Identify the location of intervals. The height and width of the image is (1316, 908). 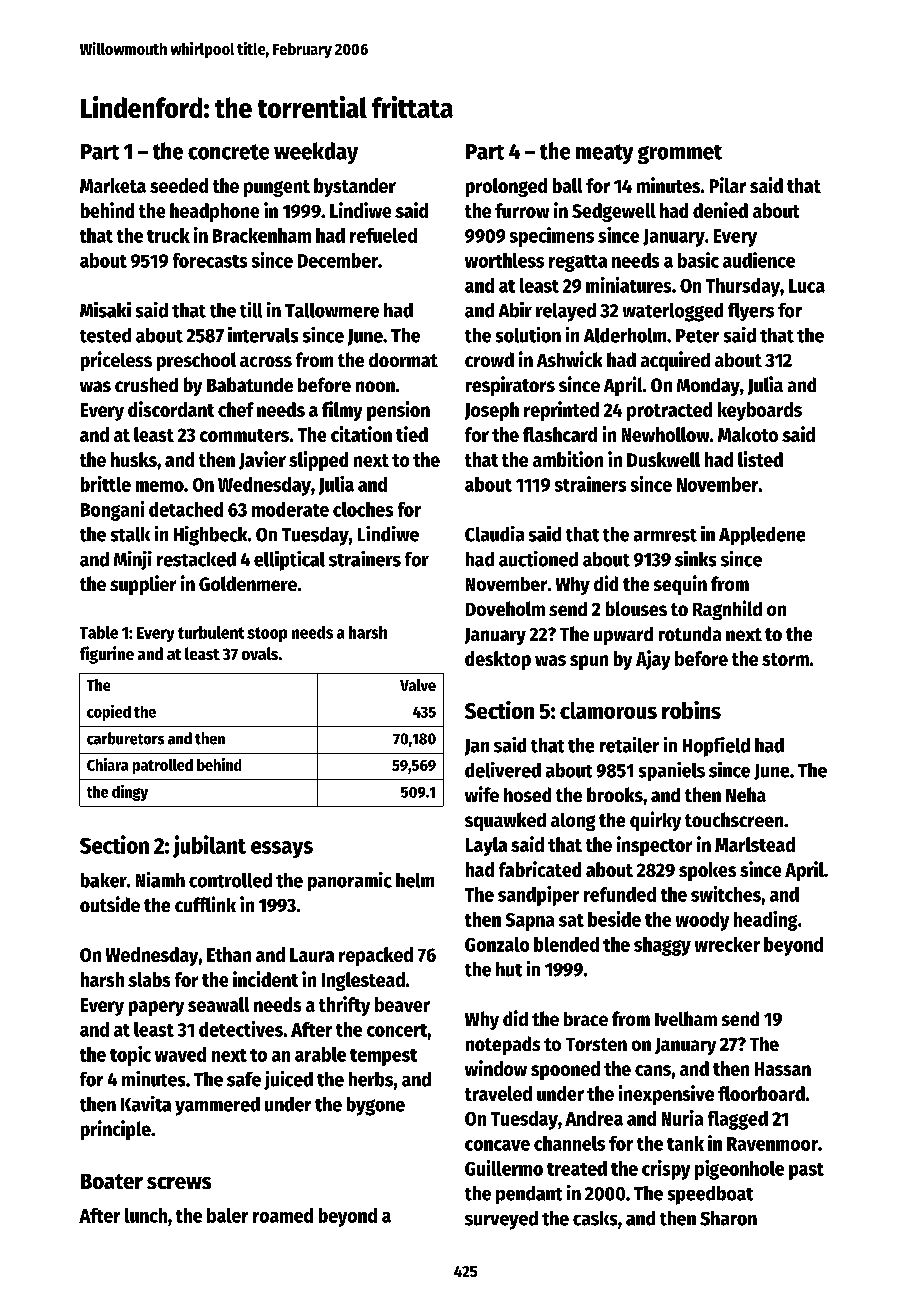
(263, 335).
